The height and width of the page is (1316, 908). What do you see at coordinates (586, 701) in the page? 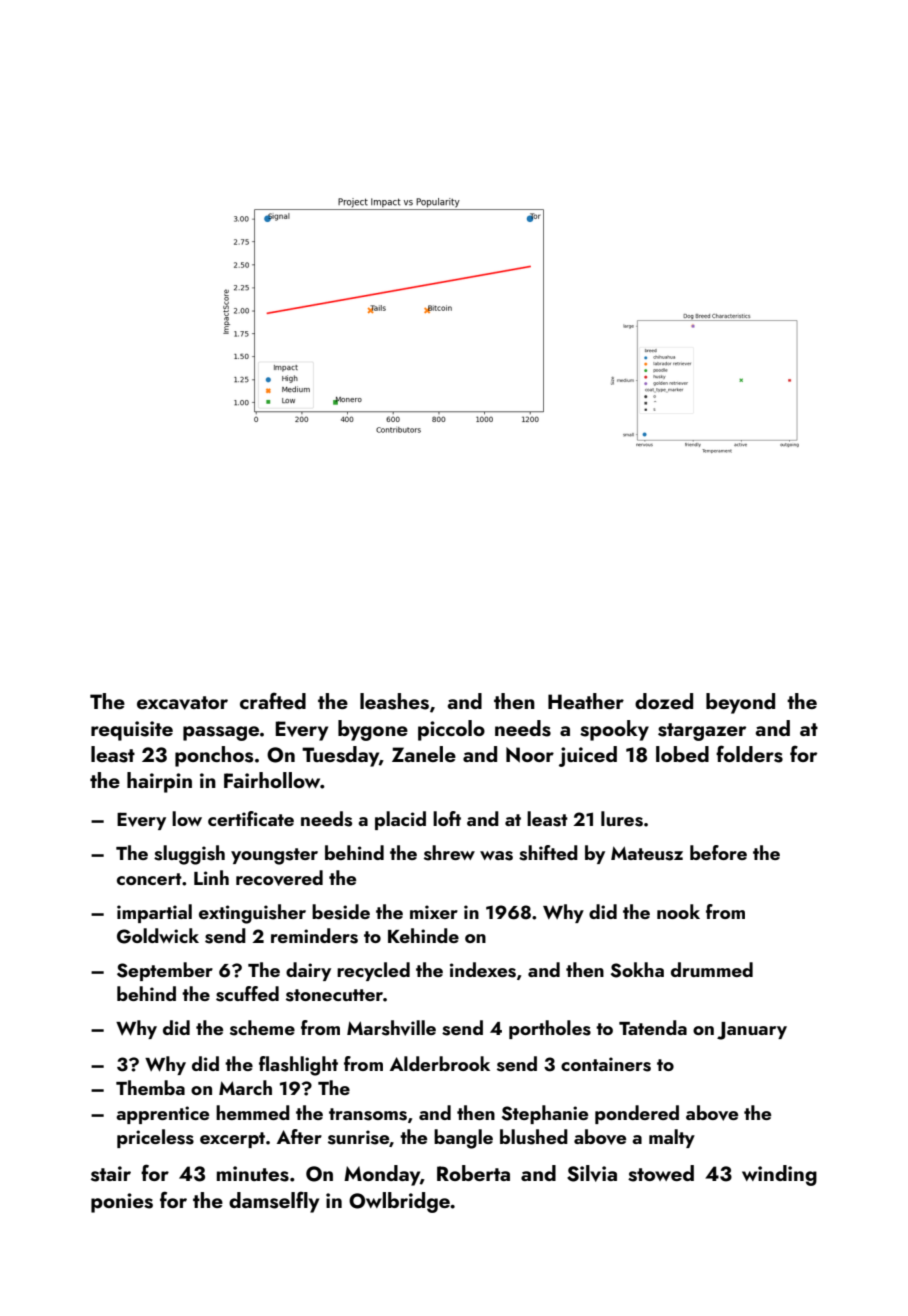
I see `Heather` at bounding box center [586, 701].
